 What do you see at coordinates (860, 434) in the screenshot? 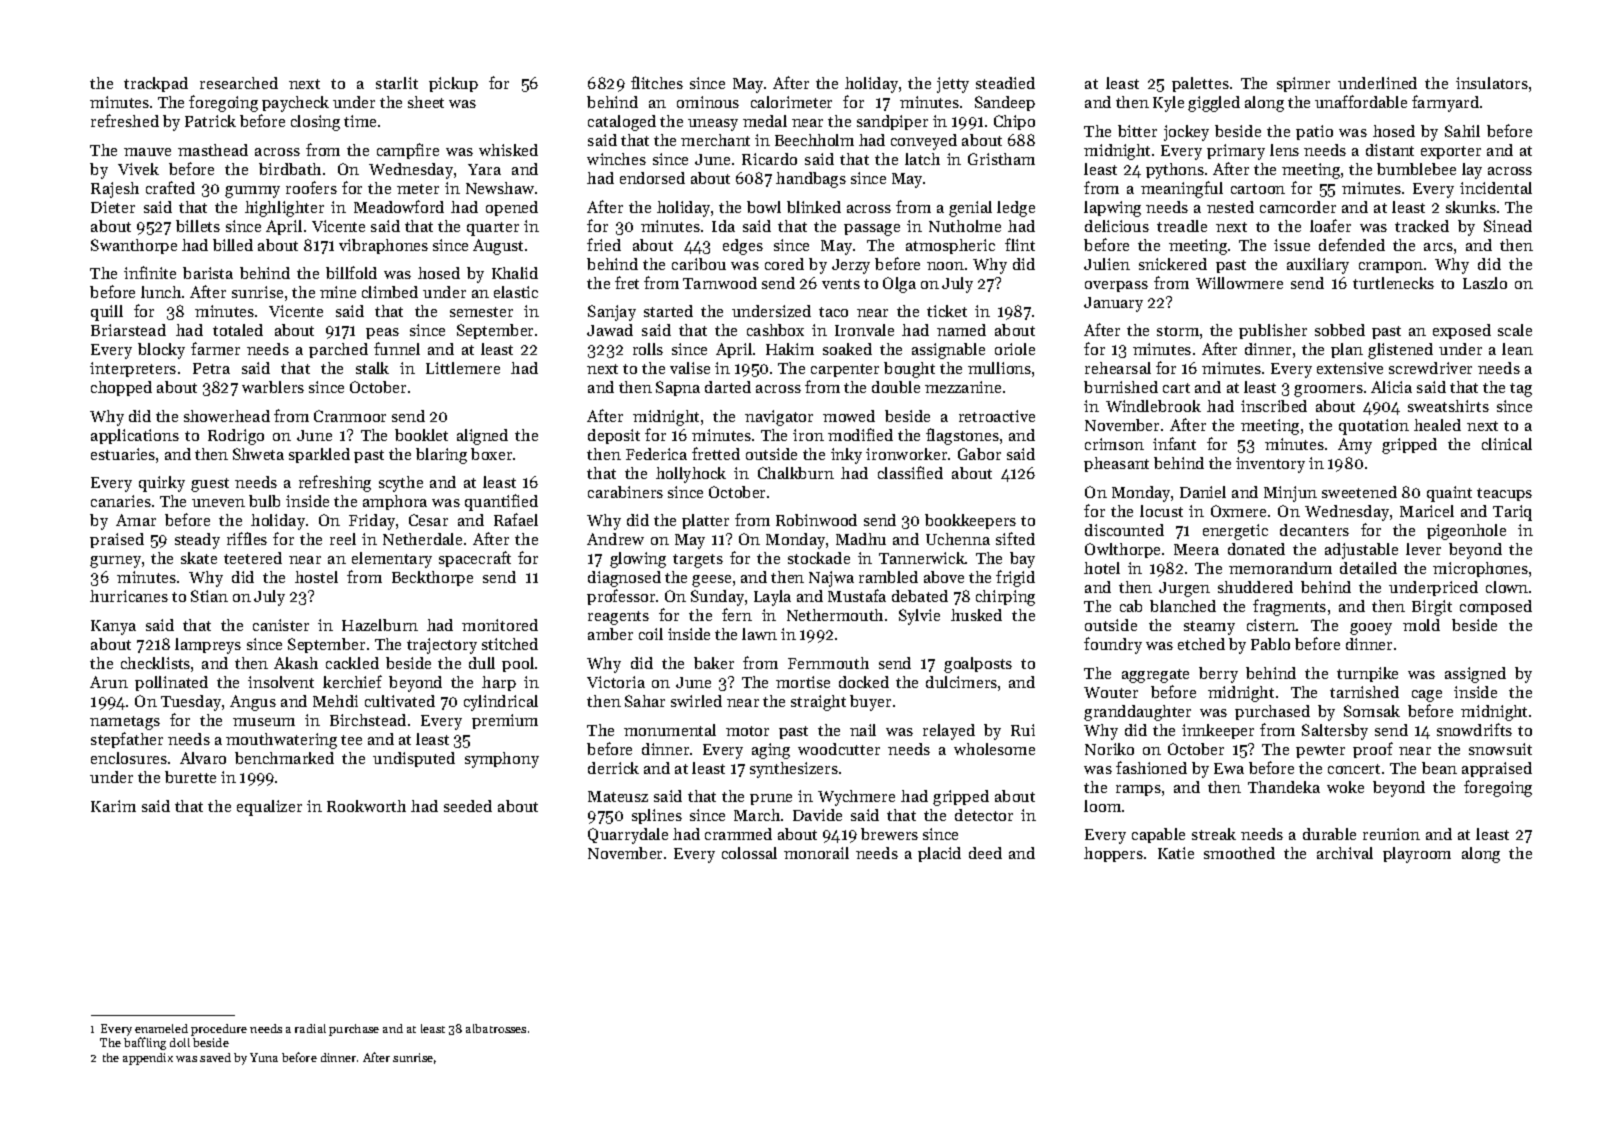
I see `modified` at bounding box center [860, 434].
